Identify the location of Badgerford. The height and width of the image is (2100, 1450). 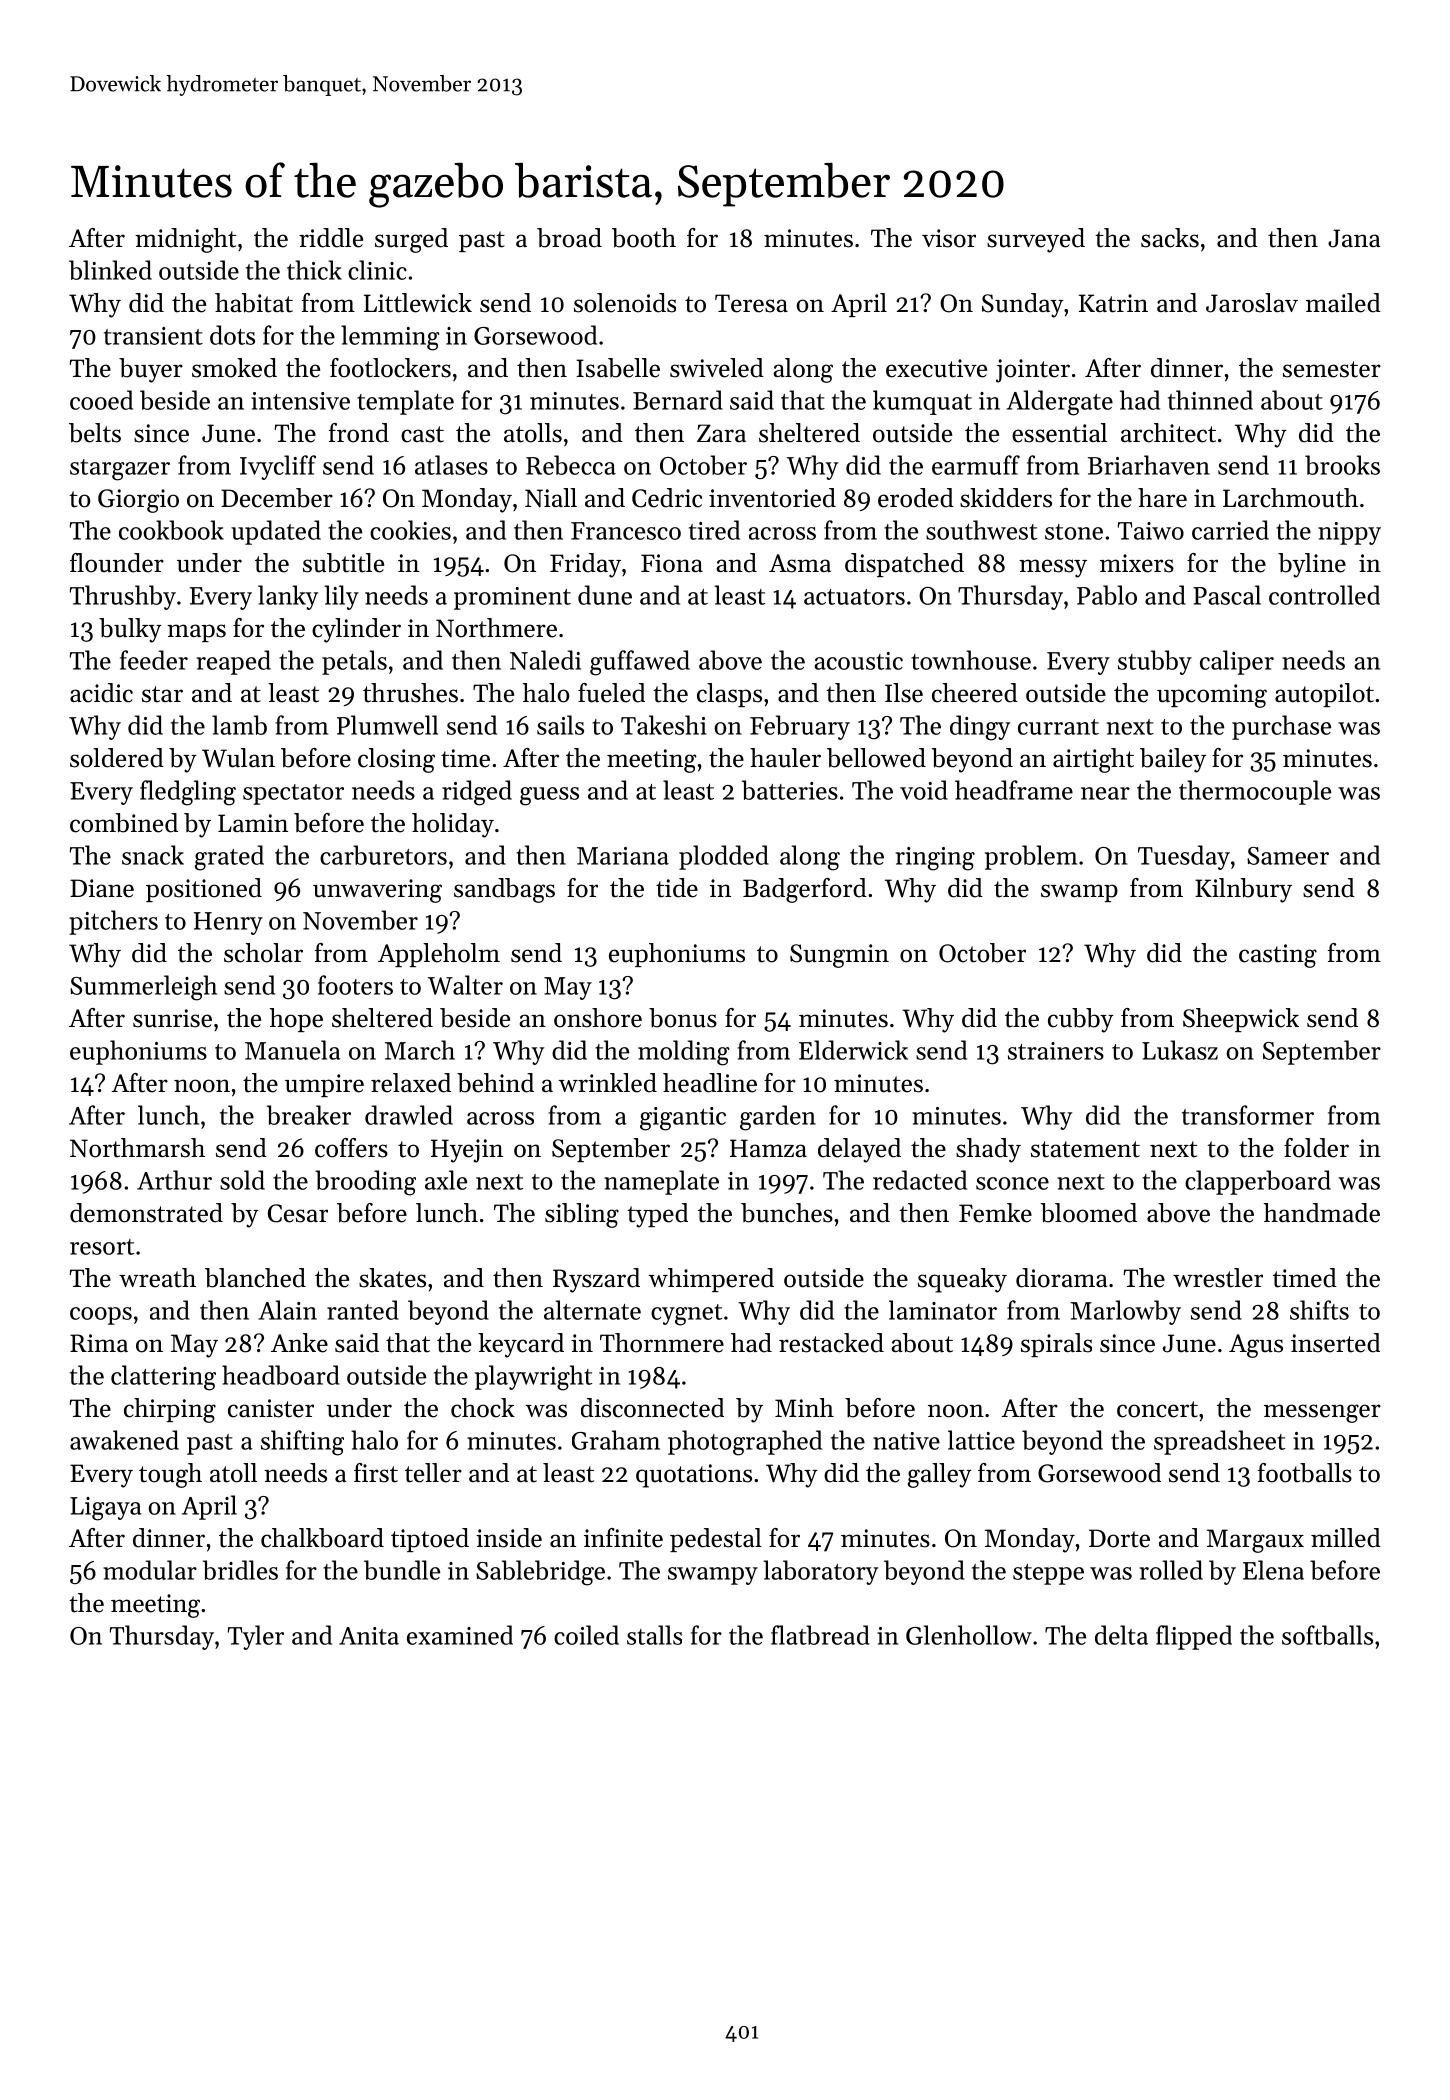
(805, 890).
